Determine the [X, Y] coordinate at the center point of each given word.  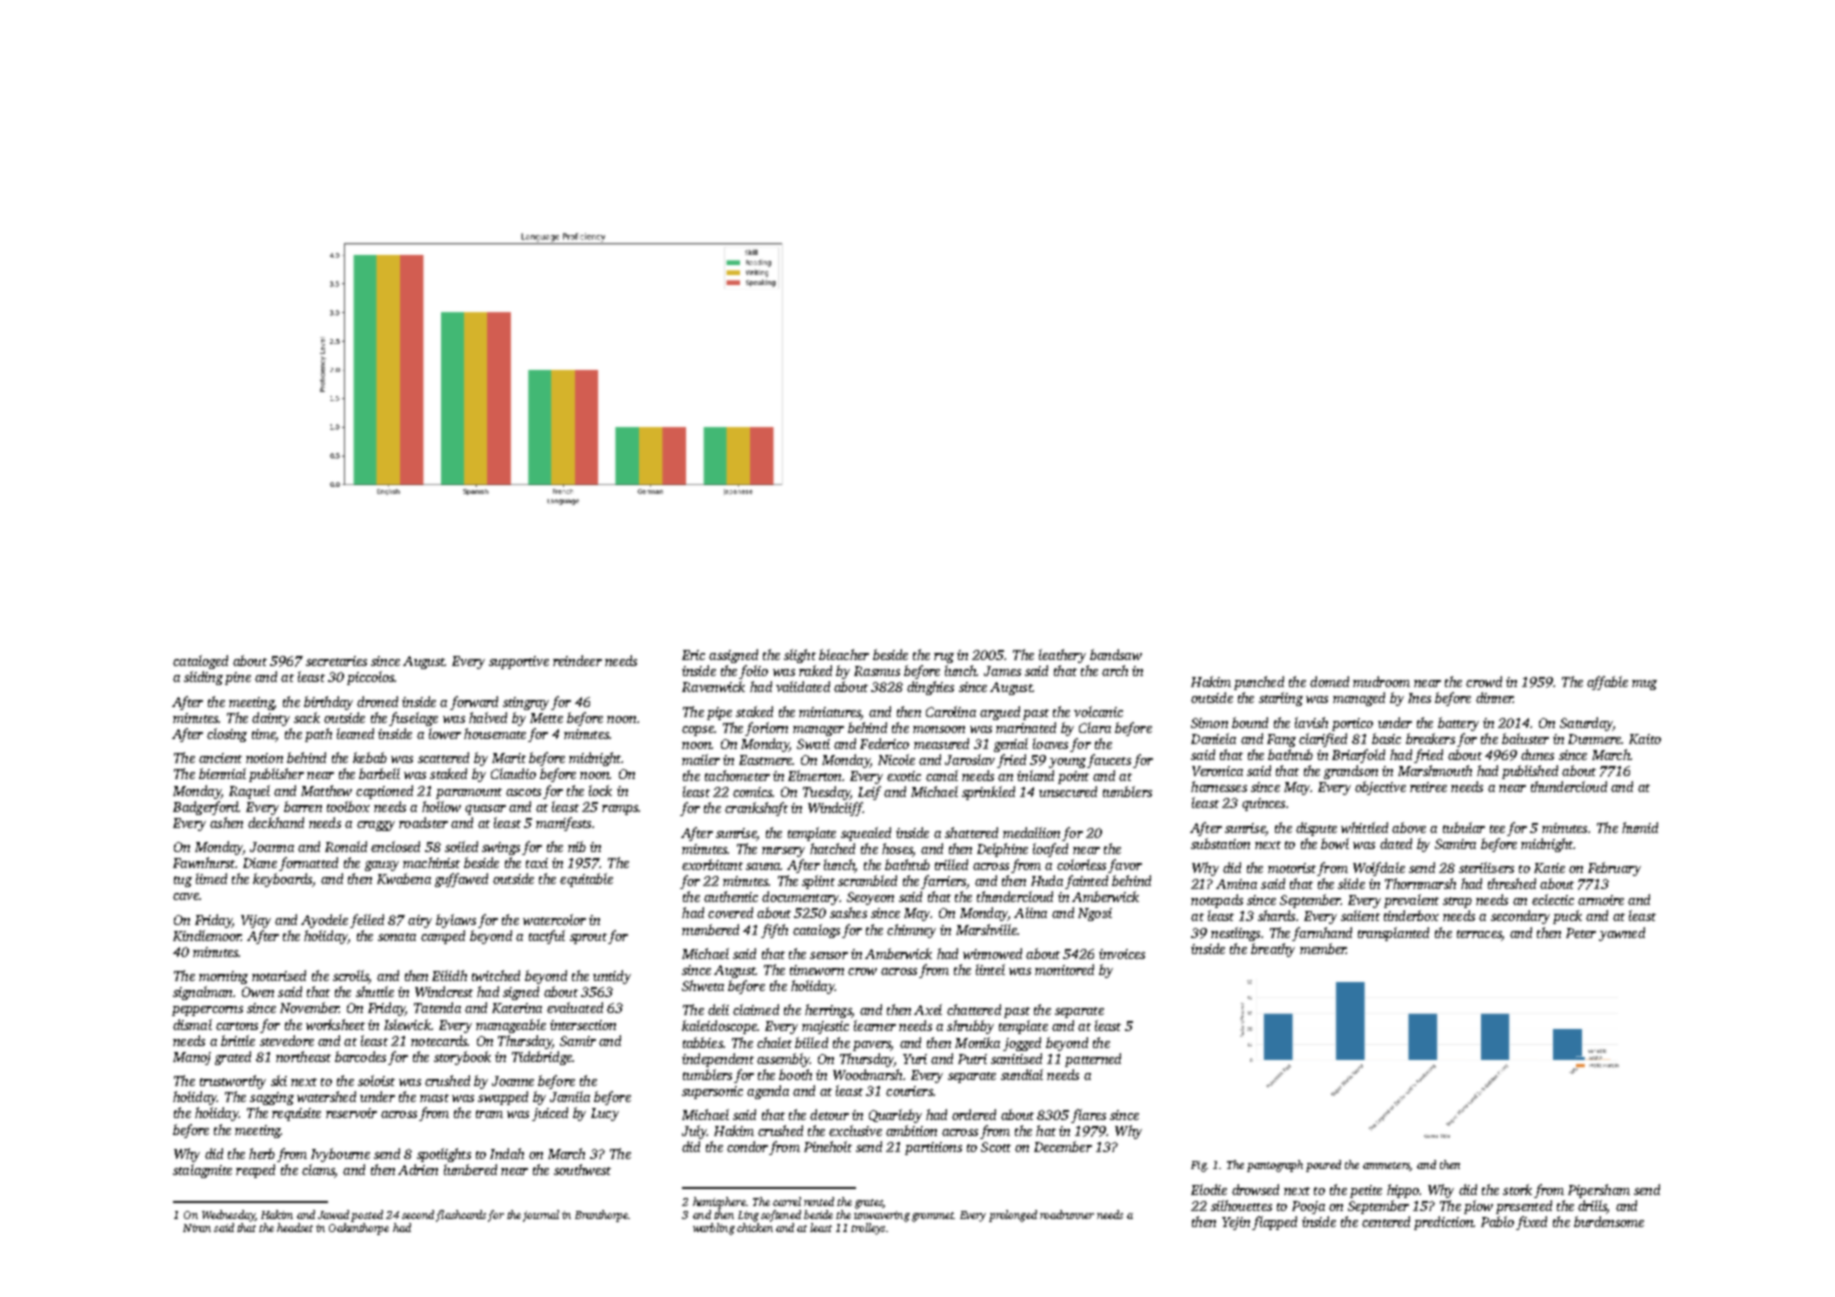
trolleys [868, 1229]
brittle [238, 1040]
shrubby [970, 1027]
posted [367, 1216]
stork [1517, 1189]
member [1323, 948]
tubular [1464, 827]
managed [1359, 699]
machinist [431, 862]
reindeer [577, 660]
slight [800, 656]
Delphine [1002, 850]
